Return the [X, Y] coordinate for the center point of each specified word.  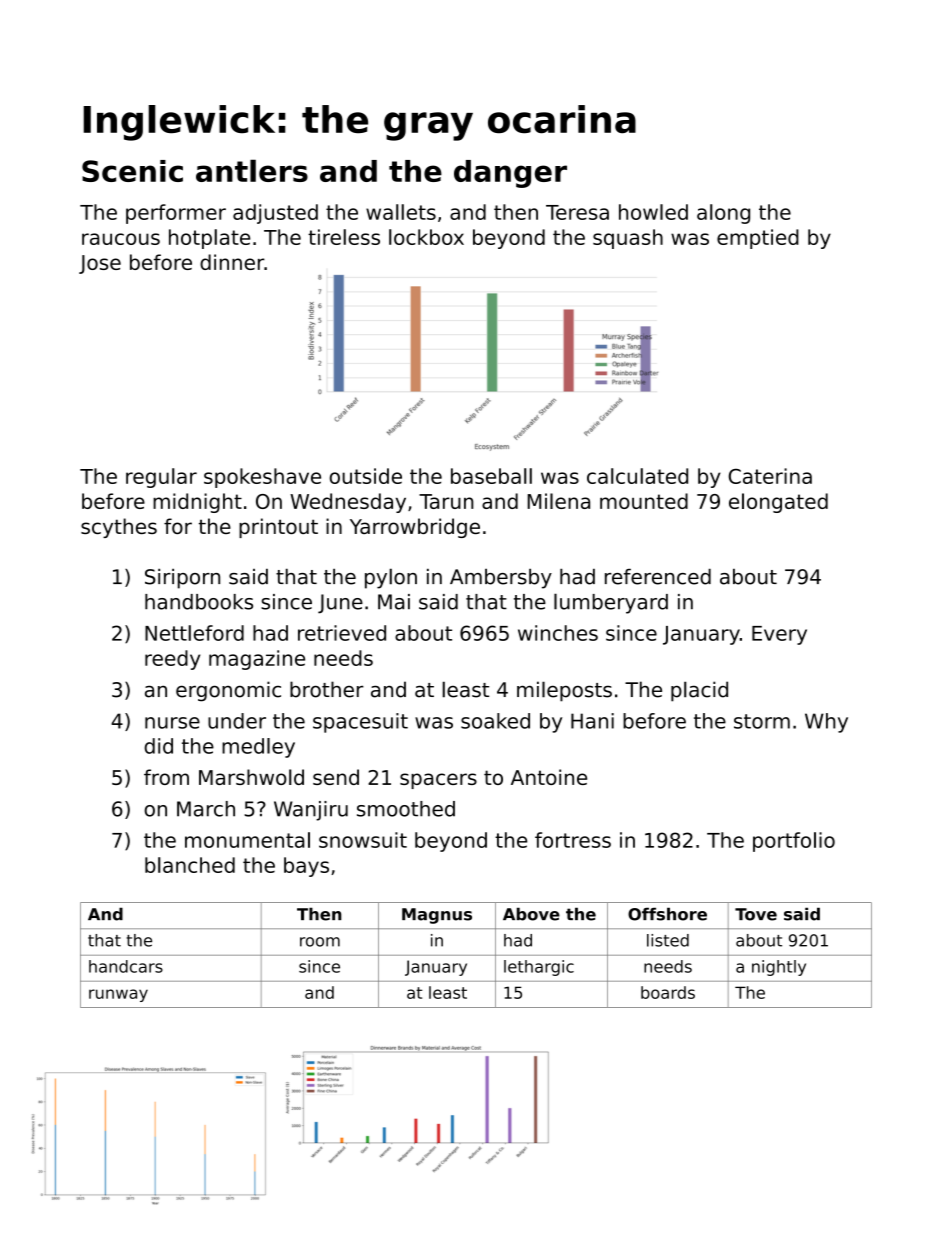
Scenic [132, 171]
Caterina [770, 476]
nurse [172, 723]
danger [510, 174]
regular [161, 478]
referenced [658, 577]
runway [118, 995]
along [723, 214]
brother [327, 689]
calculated [637, 476]
